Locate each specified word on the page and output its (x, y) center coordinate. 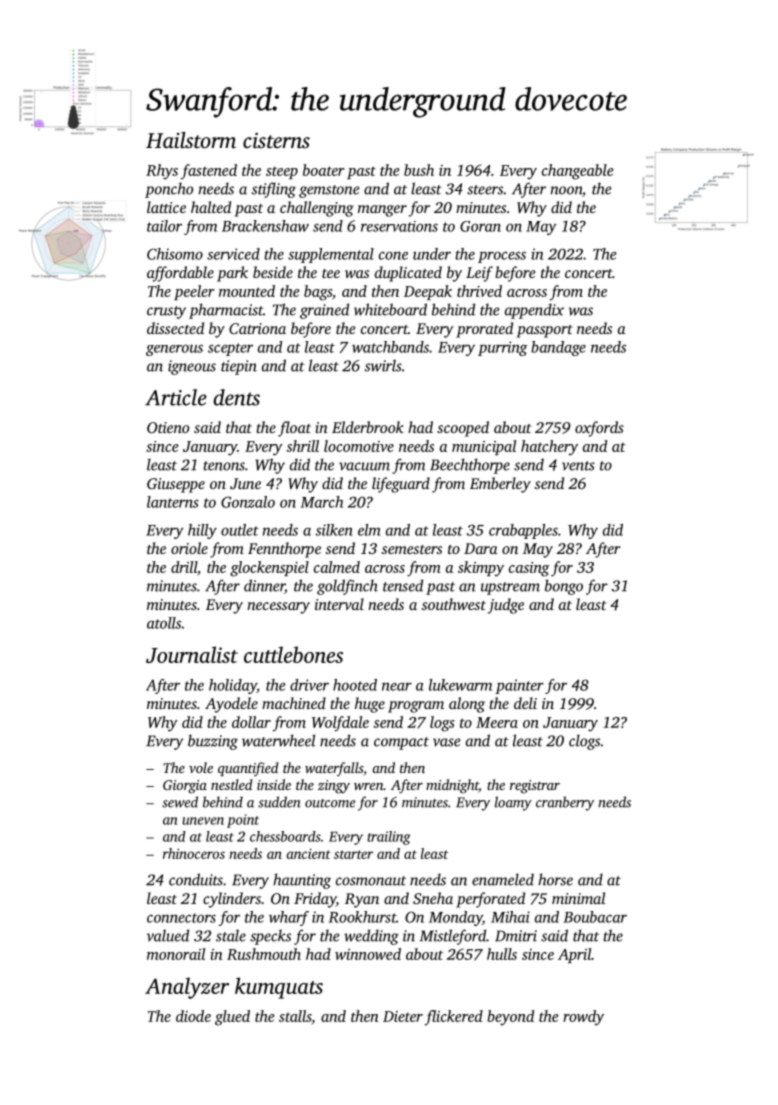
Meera (497, 722)
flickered (454, 1018)
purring (503, 348)
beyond (510, 1018)
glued (232, 1018)
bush (419, 170)
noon (566, 190)
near (397, 686)
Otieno (168, 427)
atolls (164, 623)
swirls (383, 365)
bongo (564, 587)
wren (368, 786)
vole (201, 767)
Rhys (162, 172)
